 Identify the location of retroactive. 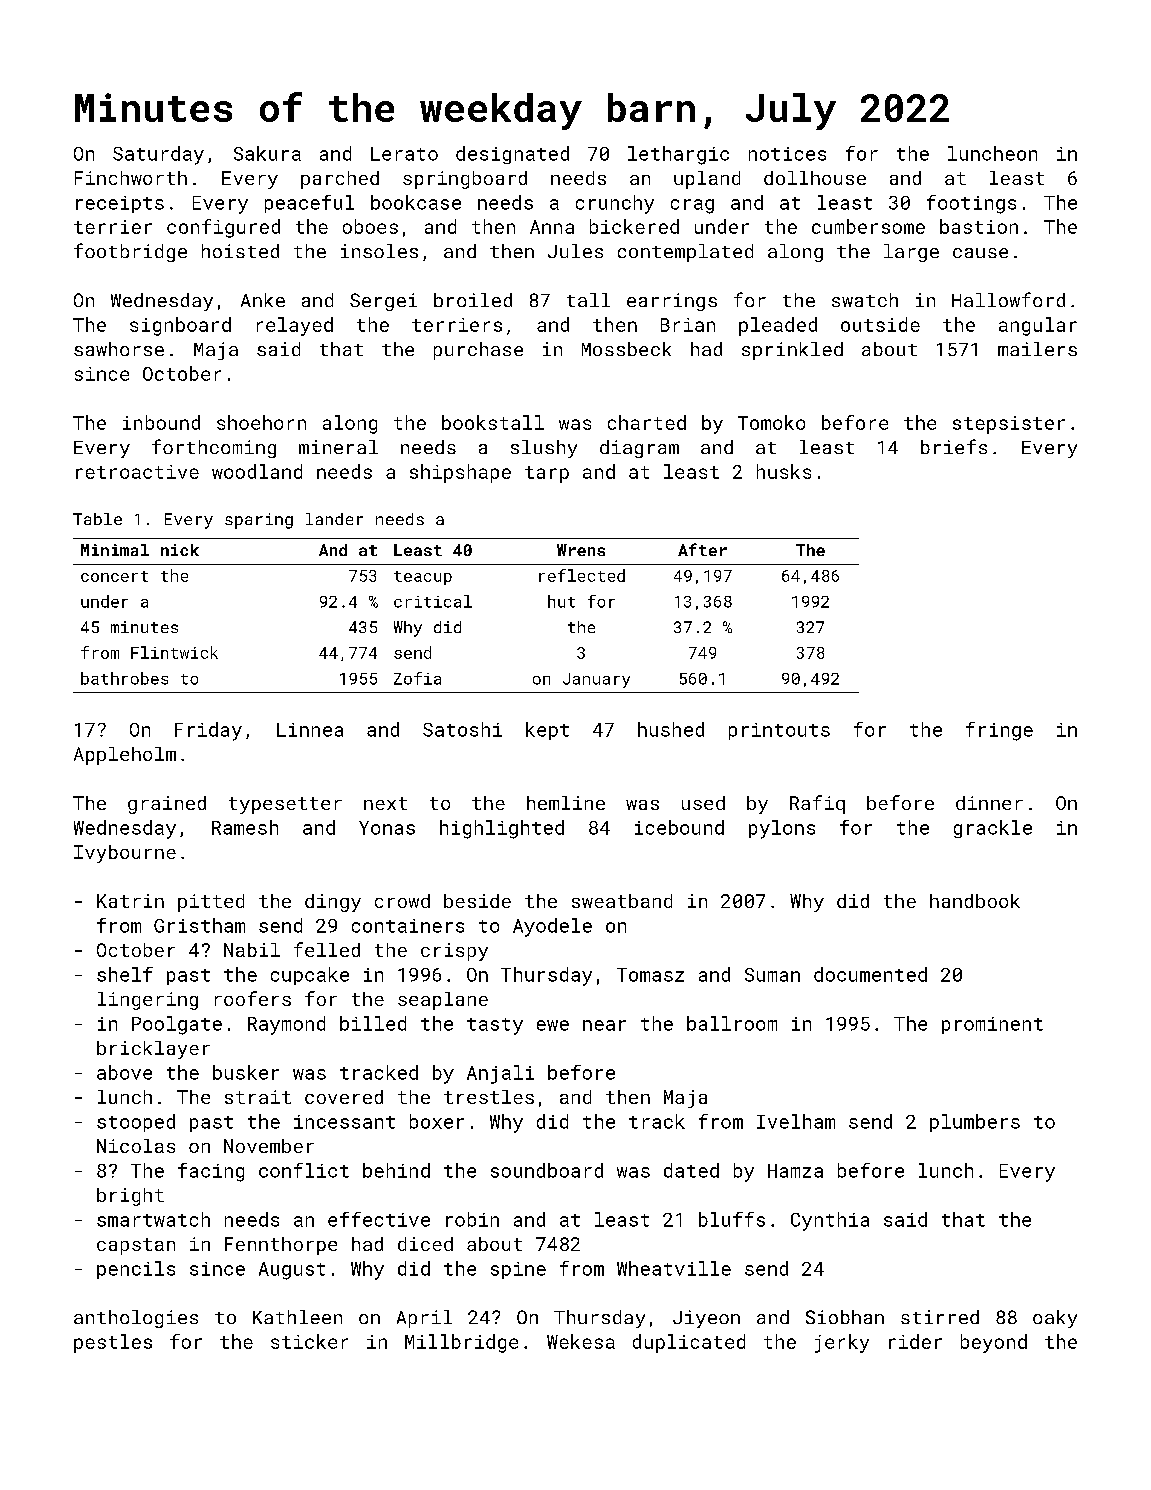
(137, 472).
